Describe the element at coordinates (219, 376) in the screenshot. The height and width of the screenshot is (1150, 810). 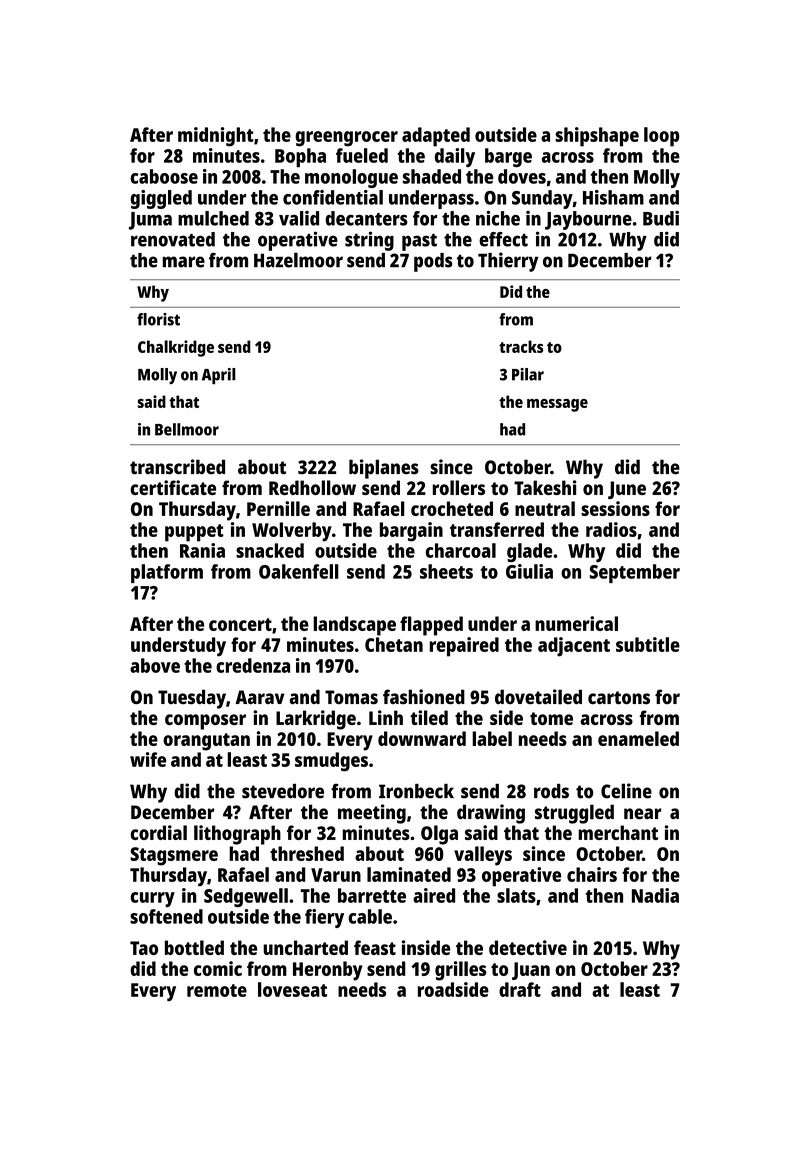
I see `April` at that location.
